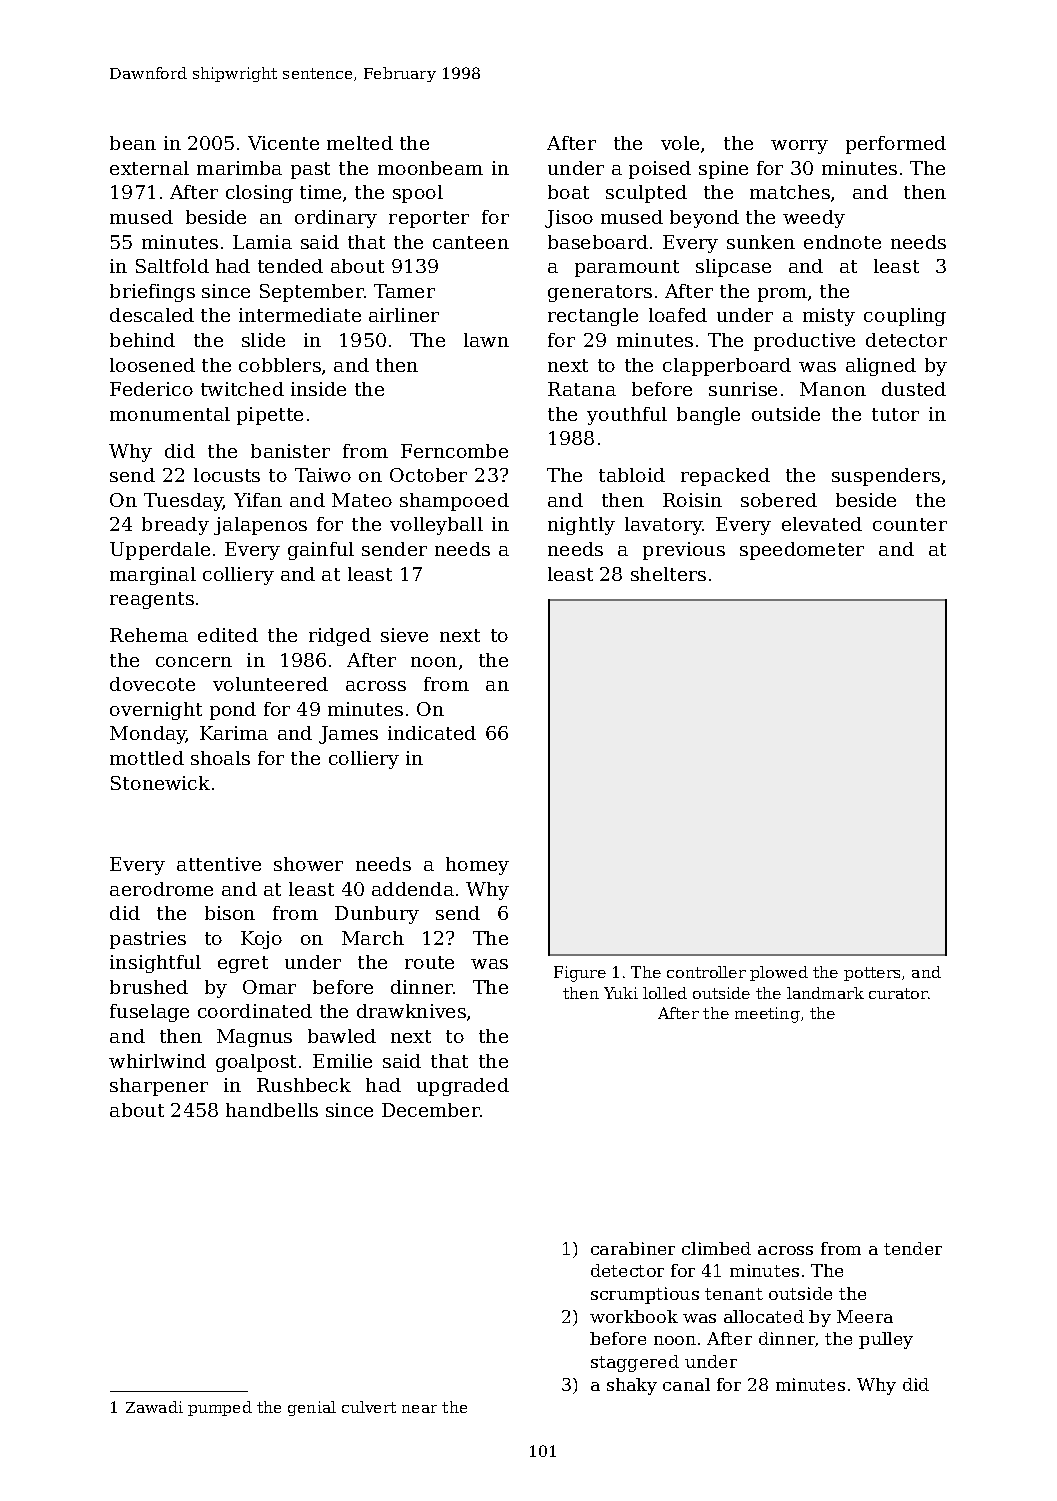  Describe the element at coordinates (632, 1386) in the image. I see `shaky` at that location.
